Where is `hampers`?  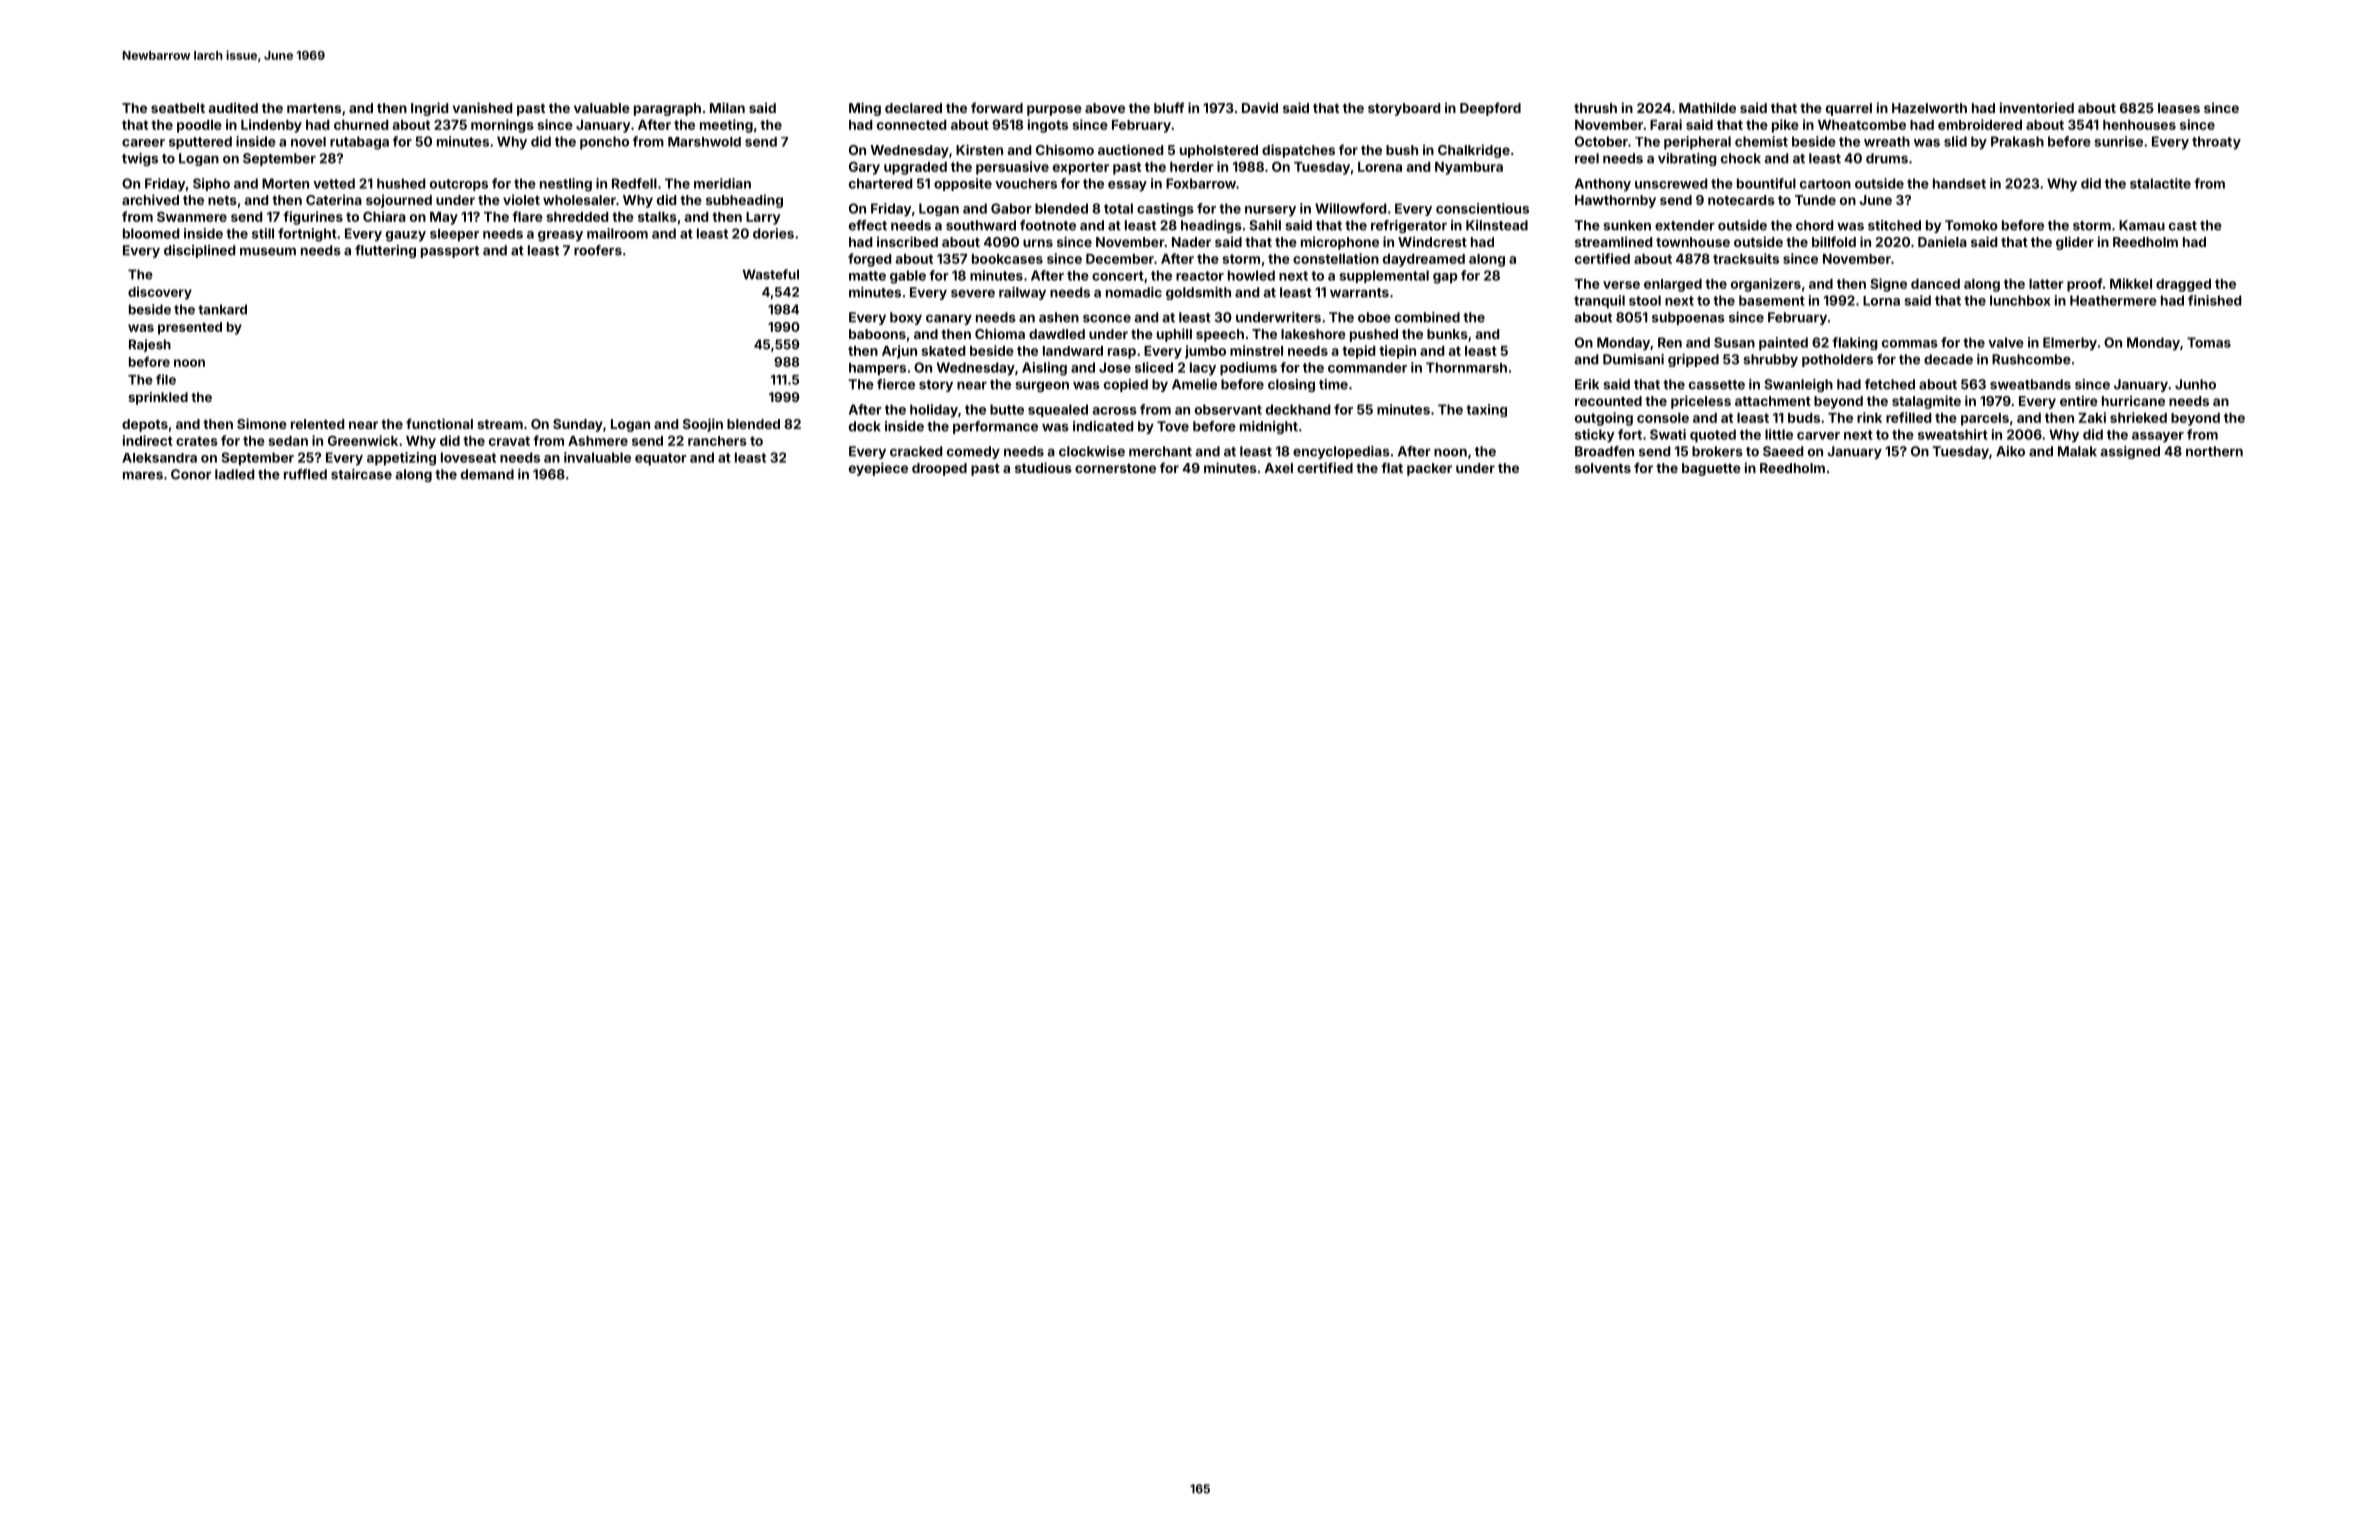
hampers is located at coordinates (877, 369).
